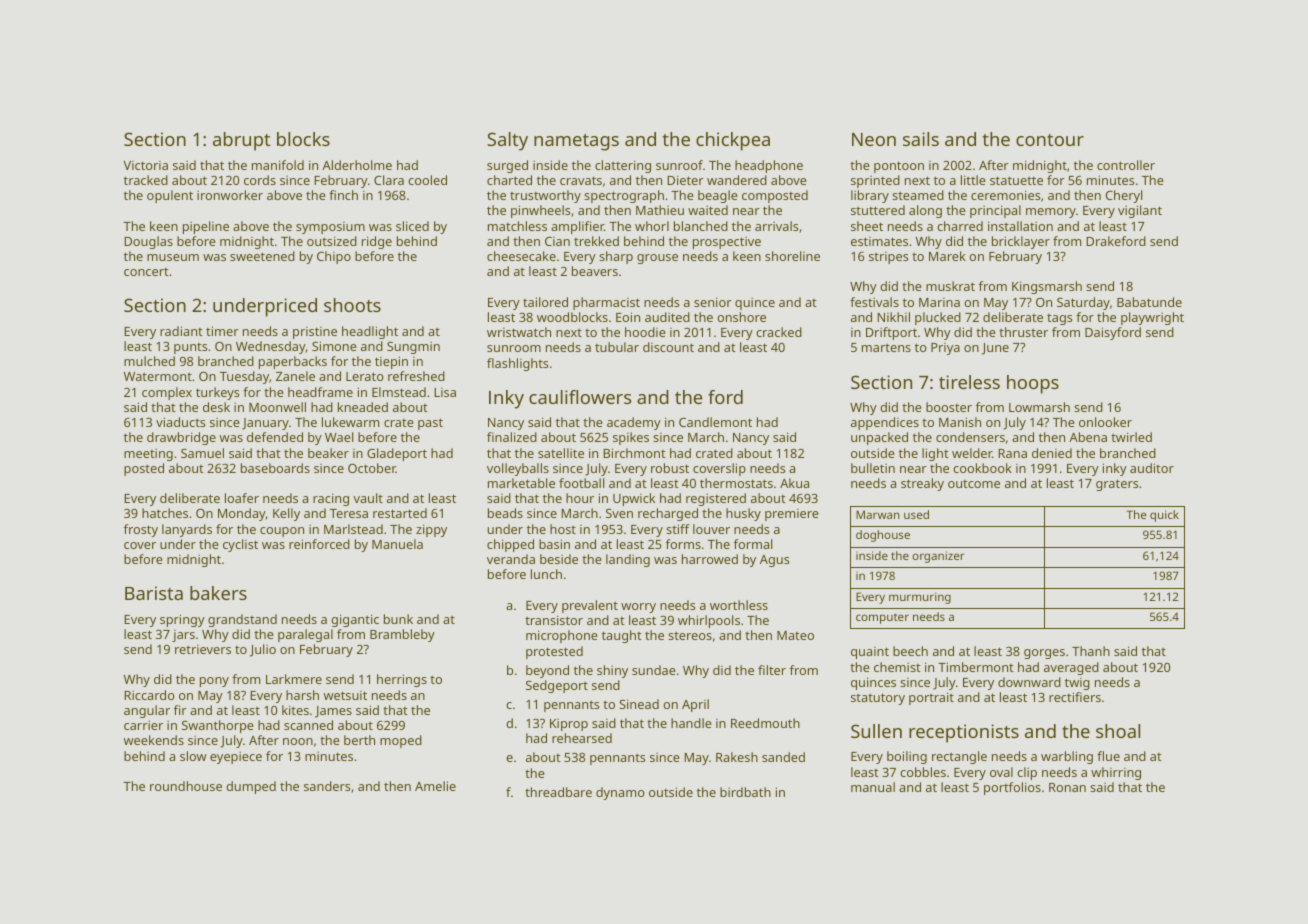 This document has width=1308, height=924. I want to click on bunk, so click(398, 619).
